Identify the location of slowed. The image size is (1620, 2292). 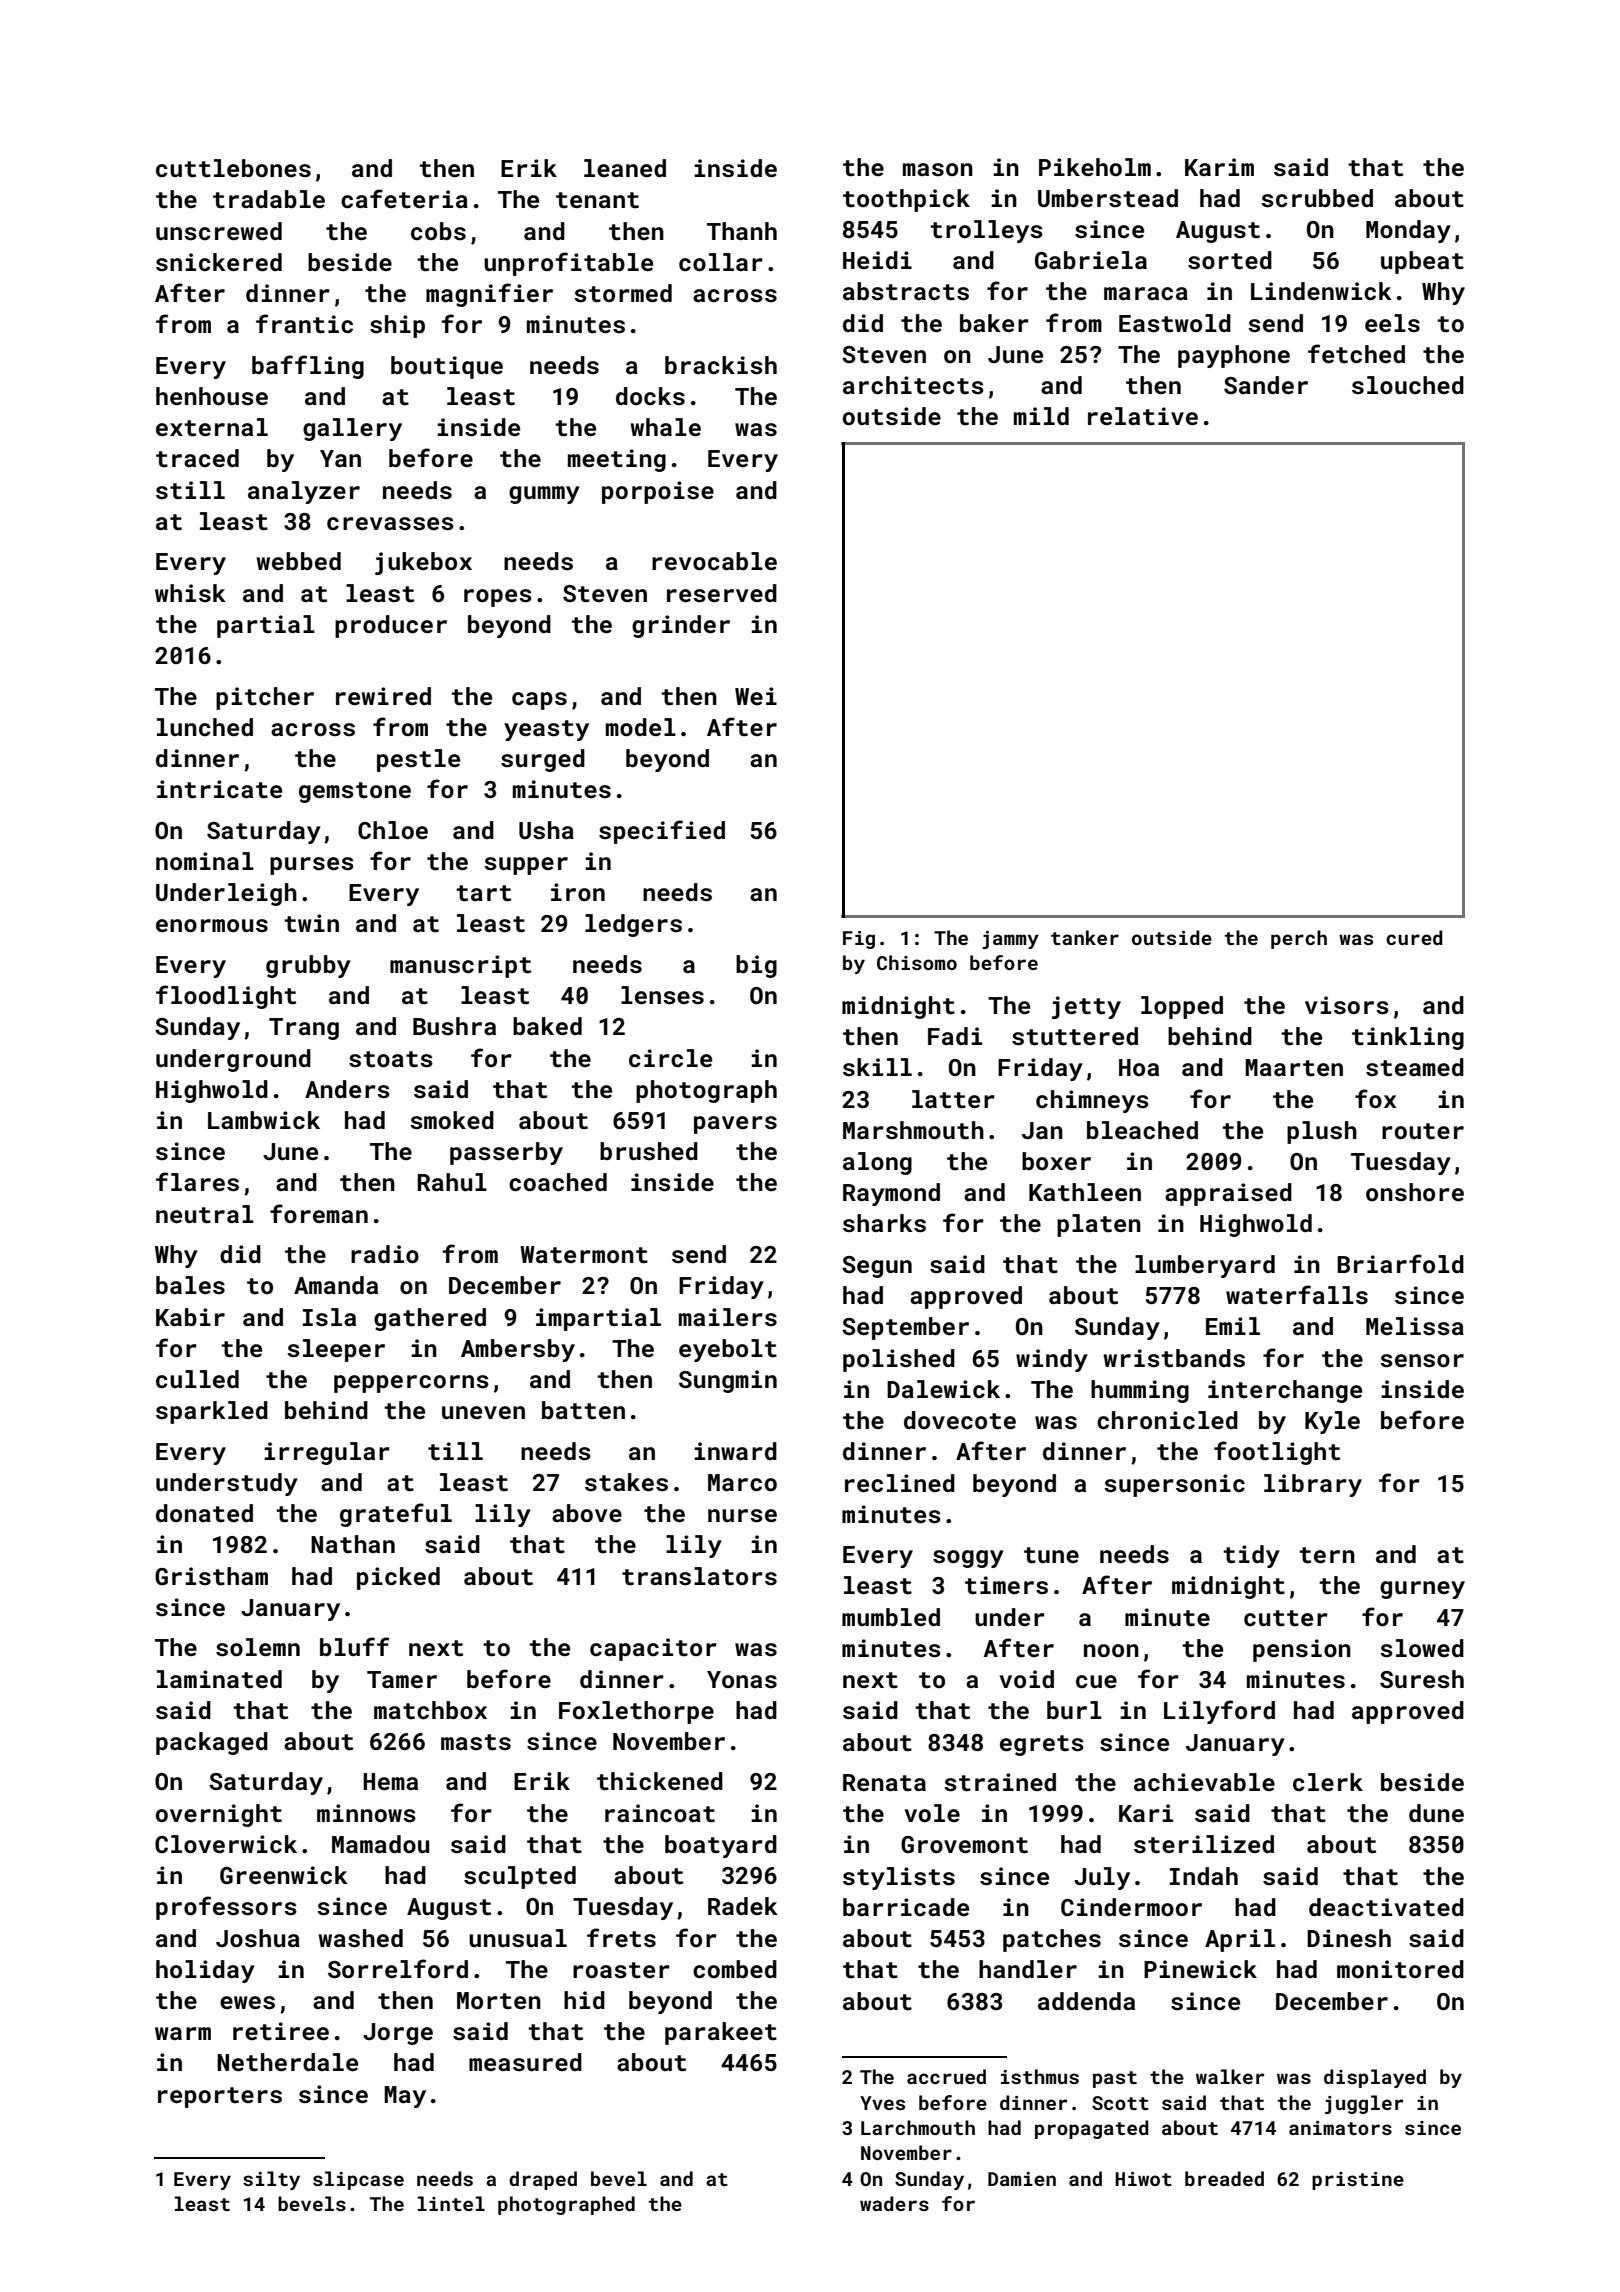
(1422, 1648).
